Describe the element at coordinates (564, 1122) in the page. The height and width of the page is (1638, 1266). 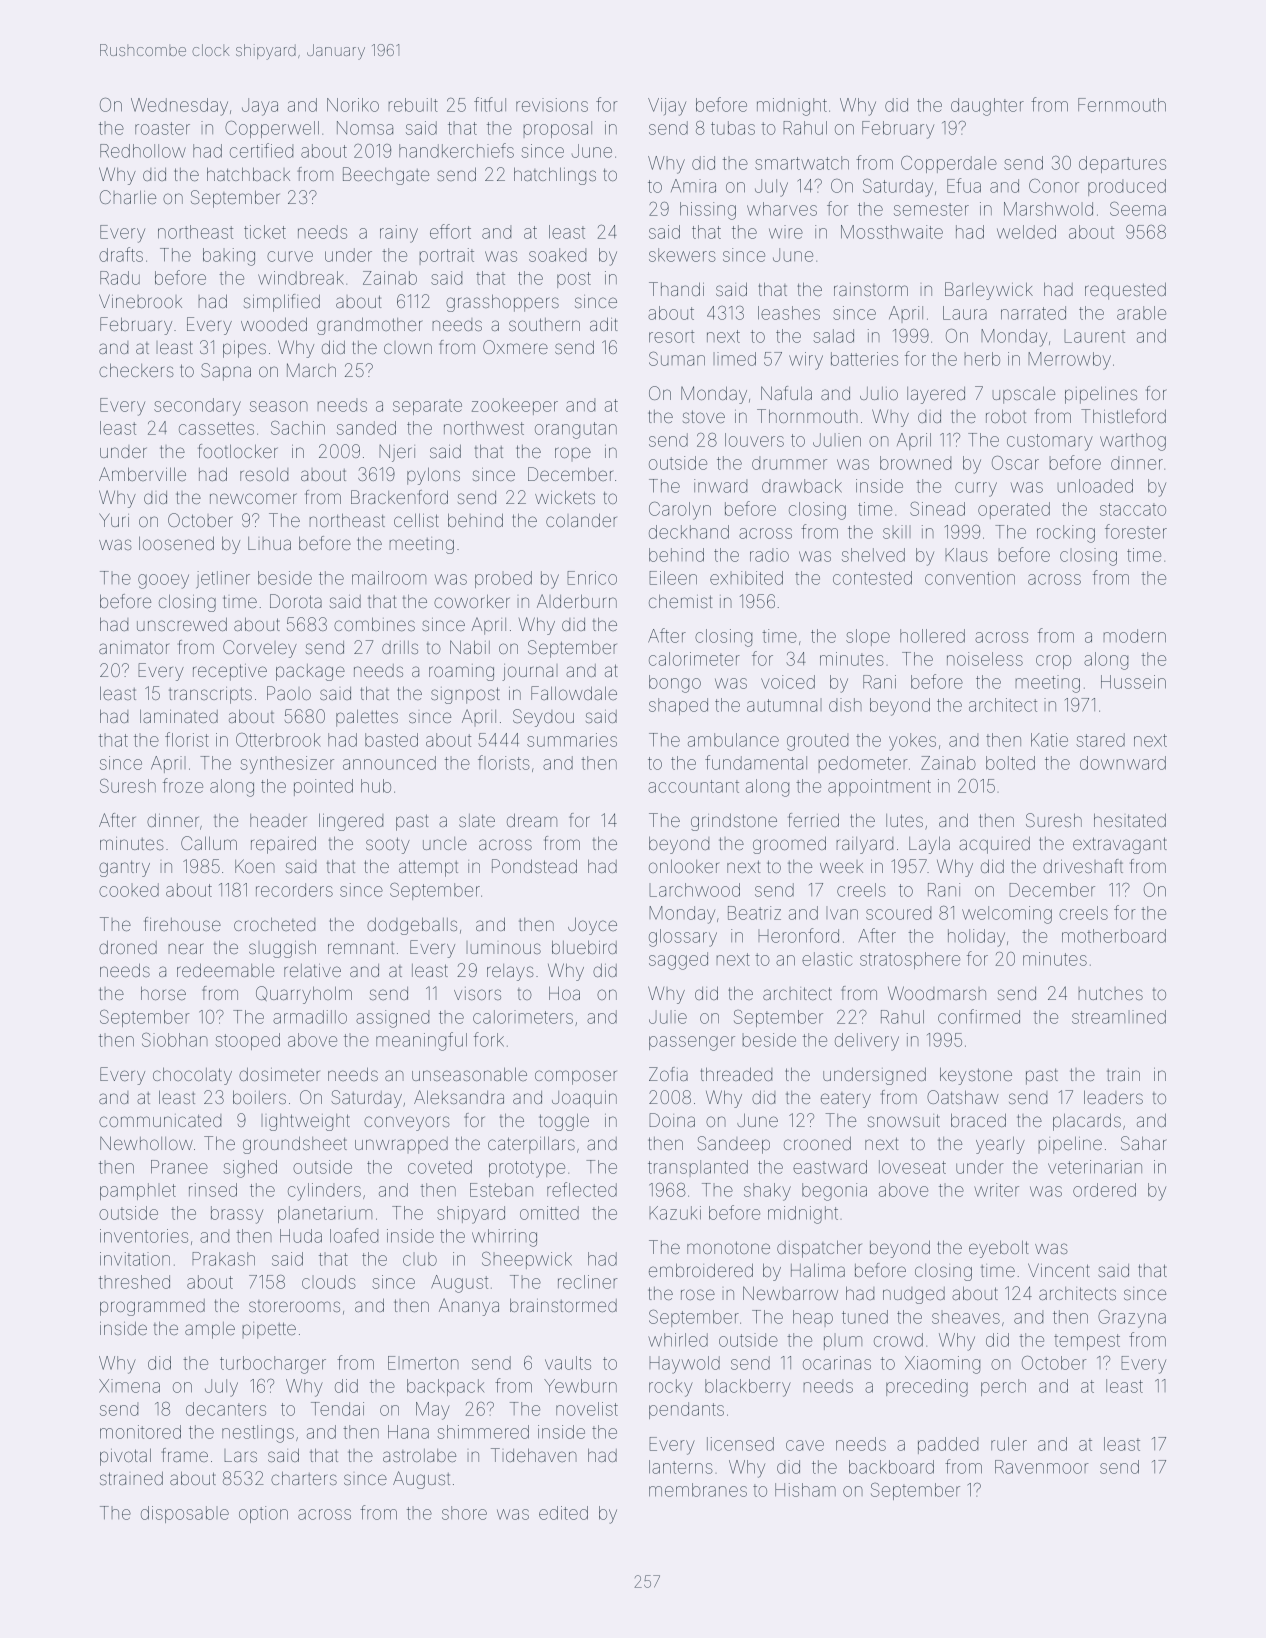
I see `toggle` at that location.
